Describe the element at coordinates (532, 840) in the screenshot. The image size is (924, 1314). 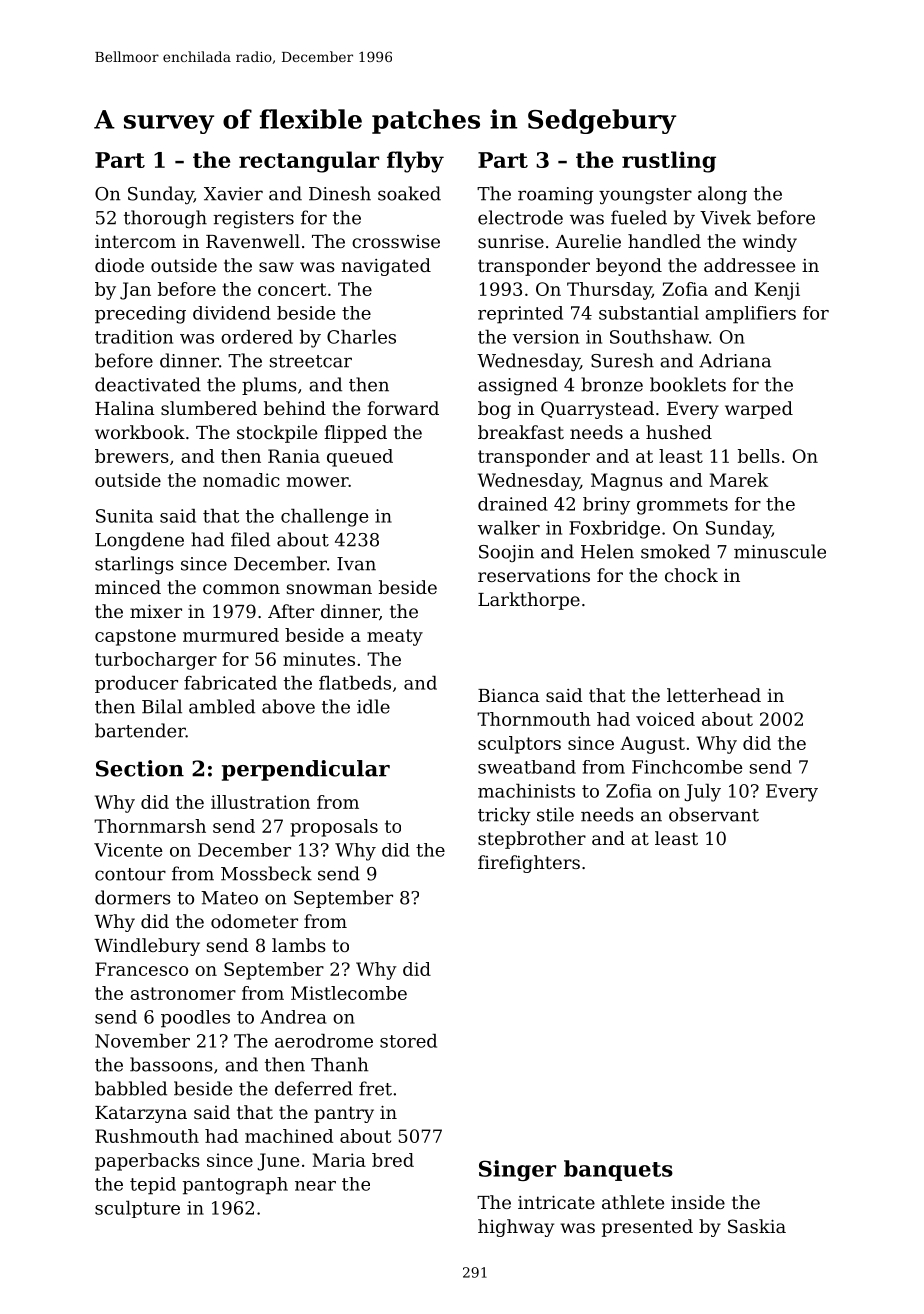
I see `stepbrother` at that location.
